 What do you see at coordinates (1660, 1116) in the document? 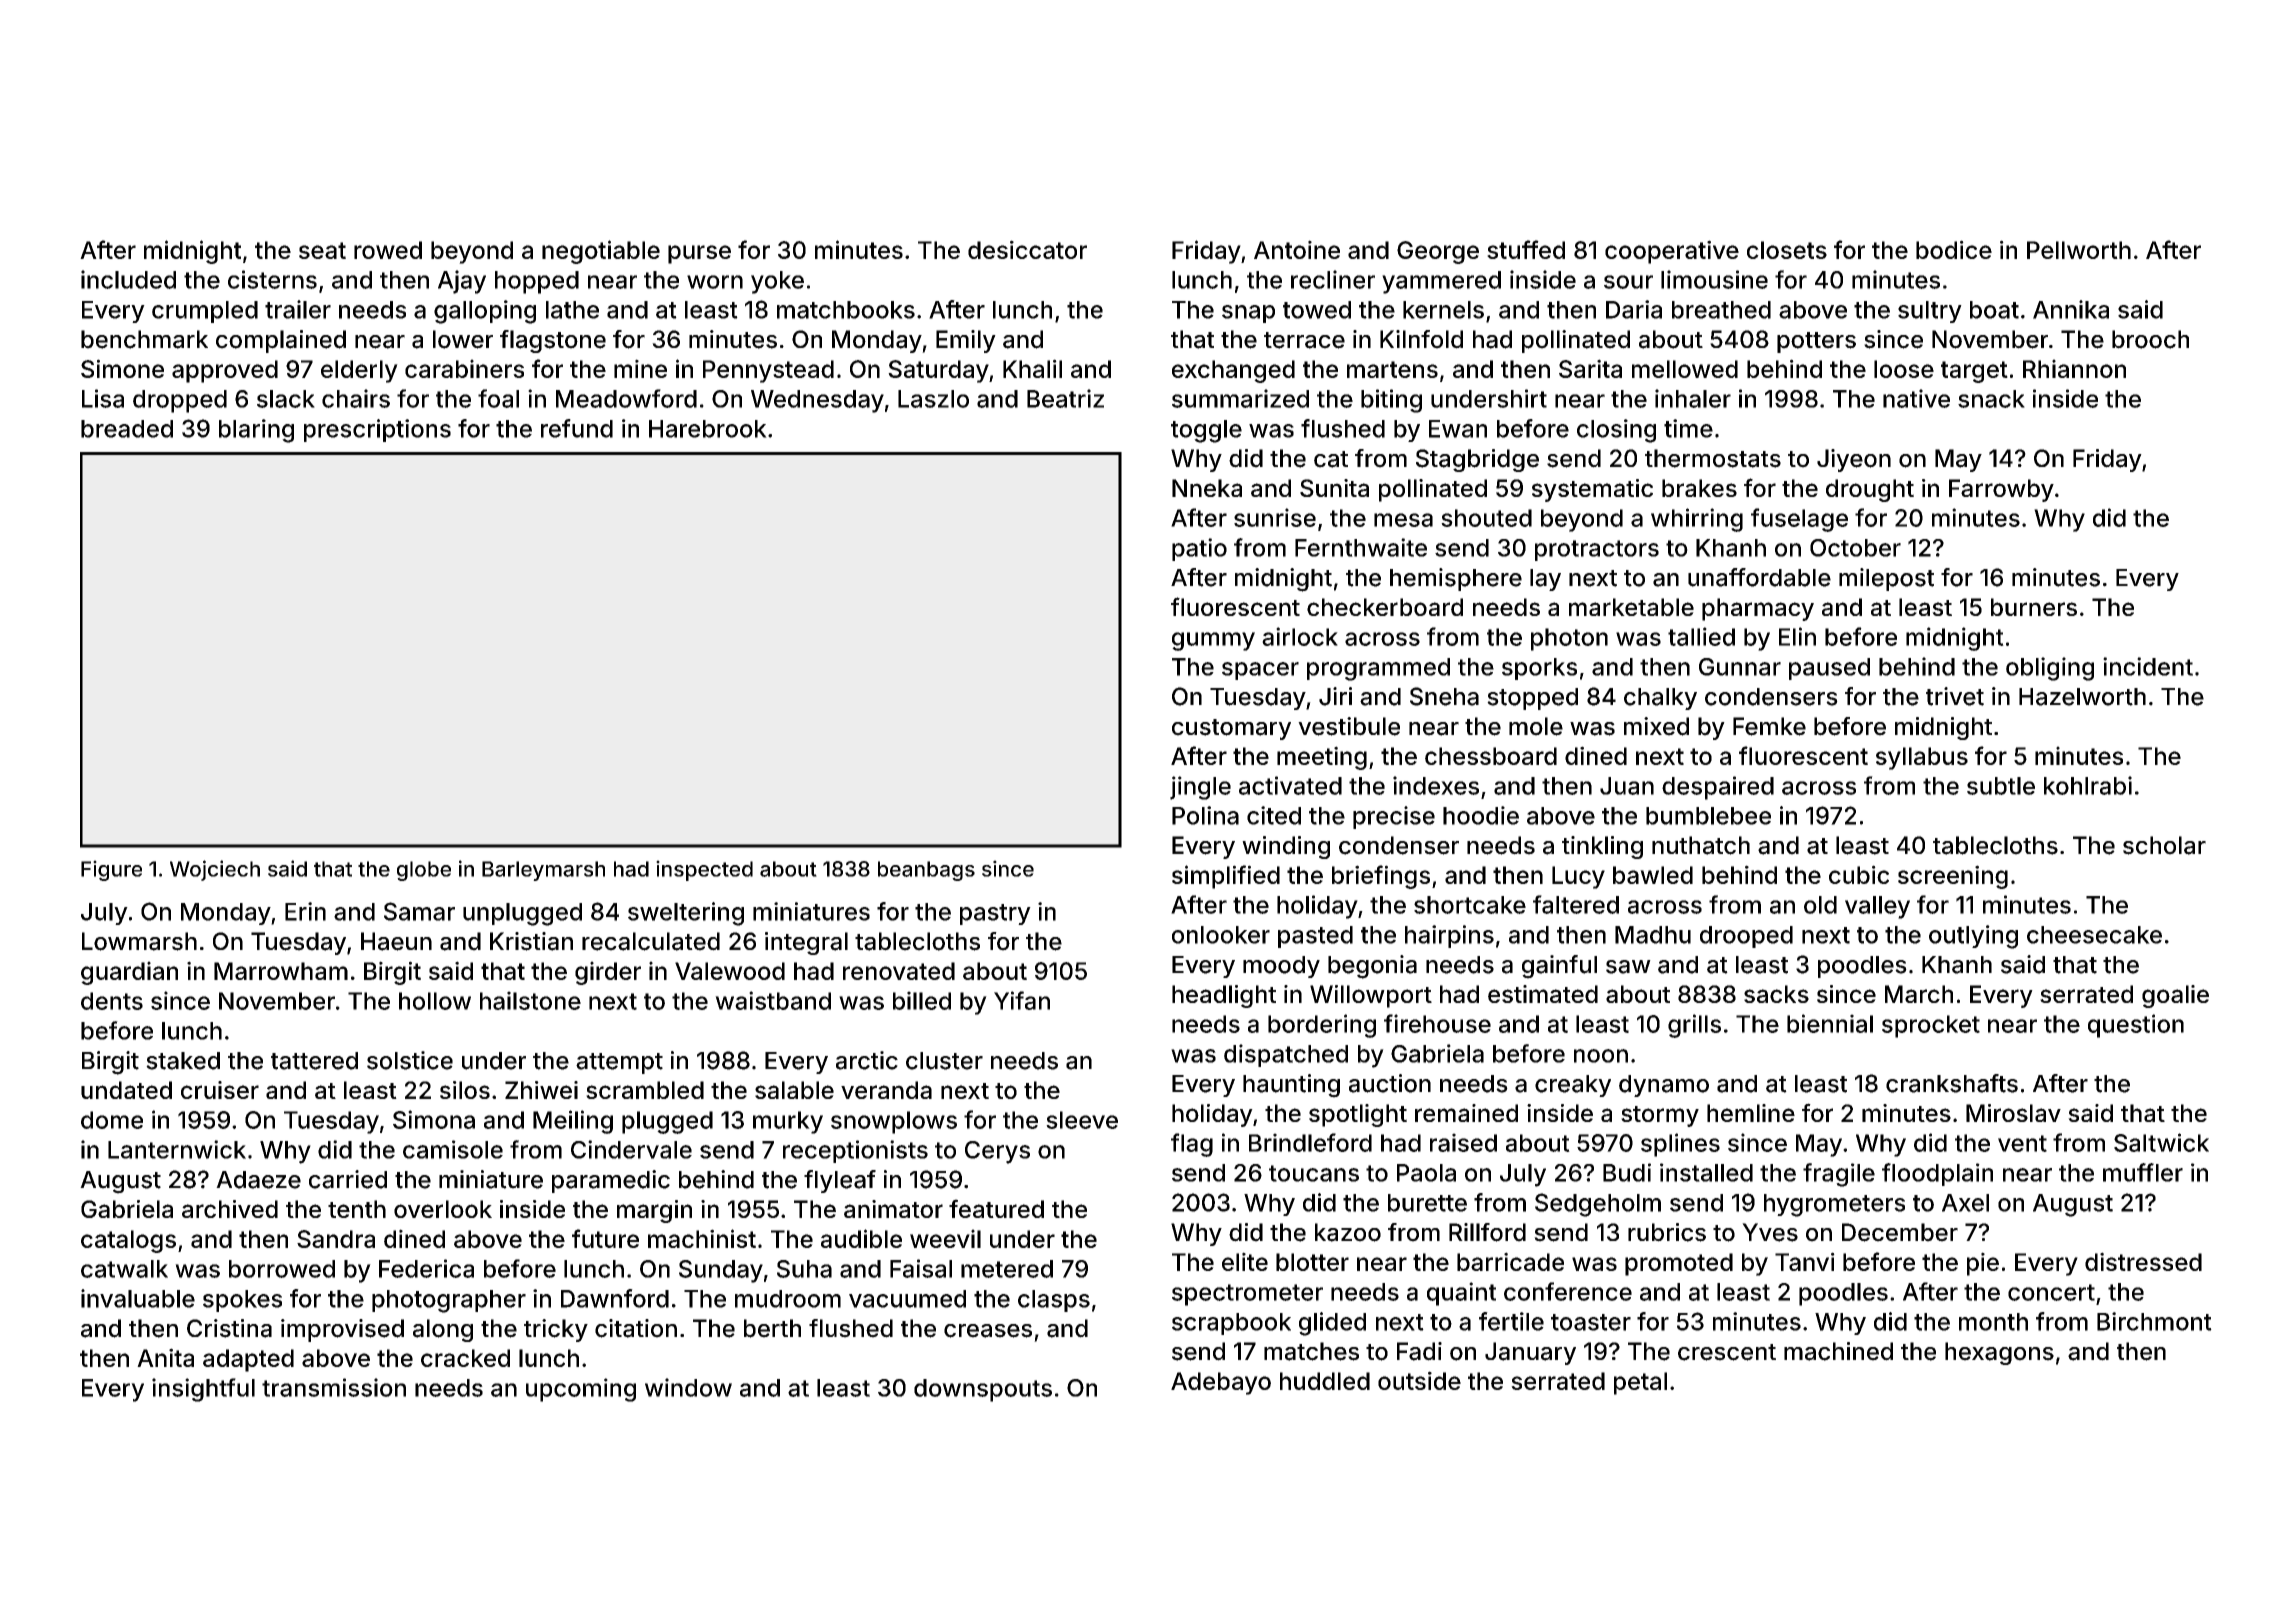
I see `stormy` at bounding box center [1660, 1116].
